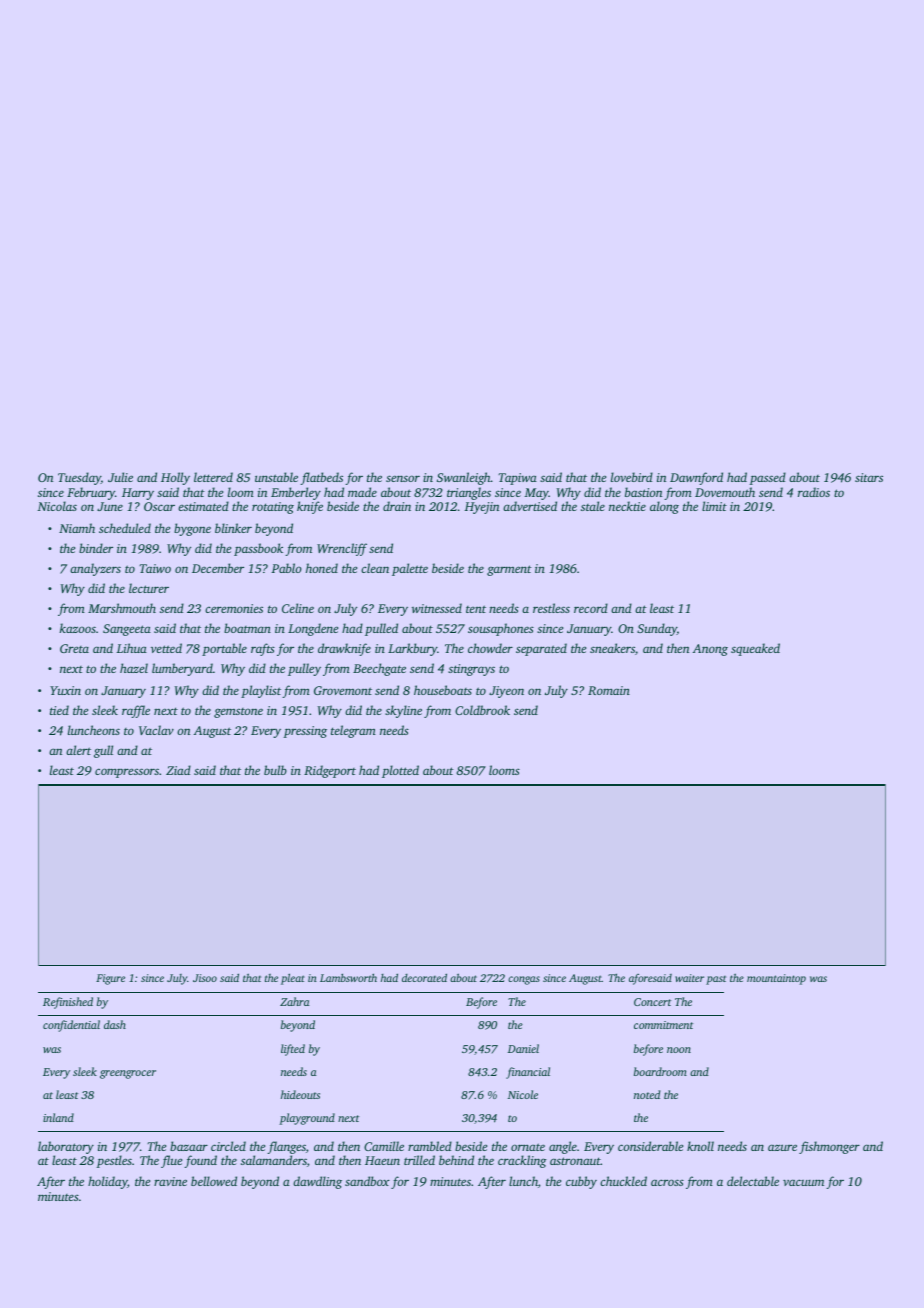 The height and width of the screenshot is (1308, 924). Describe the element at coordinates (400, 771) in the screenshot. I see `plotted` at that location.
